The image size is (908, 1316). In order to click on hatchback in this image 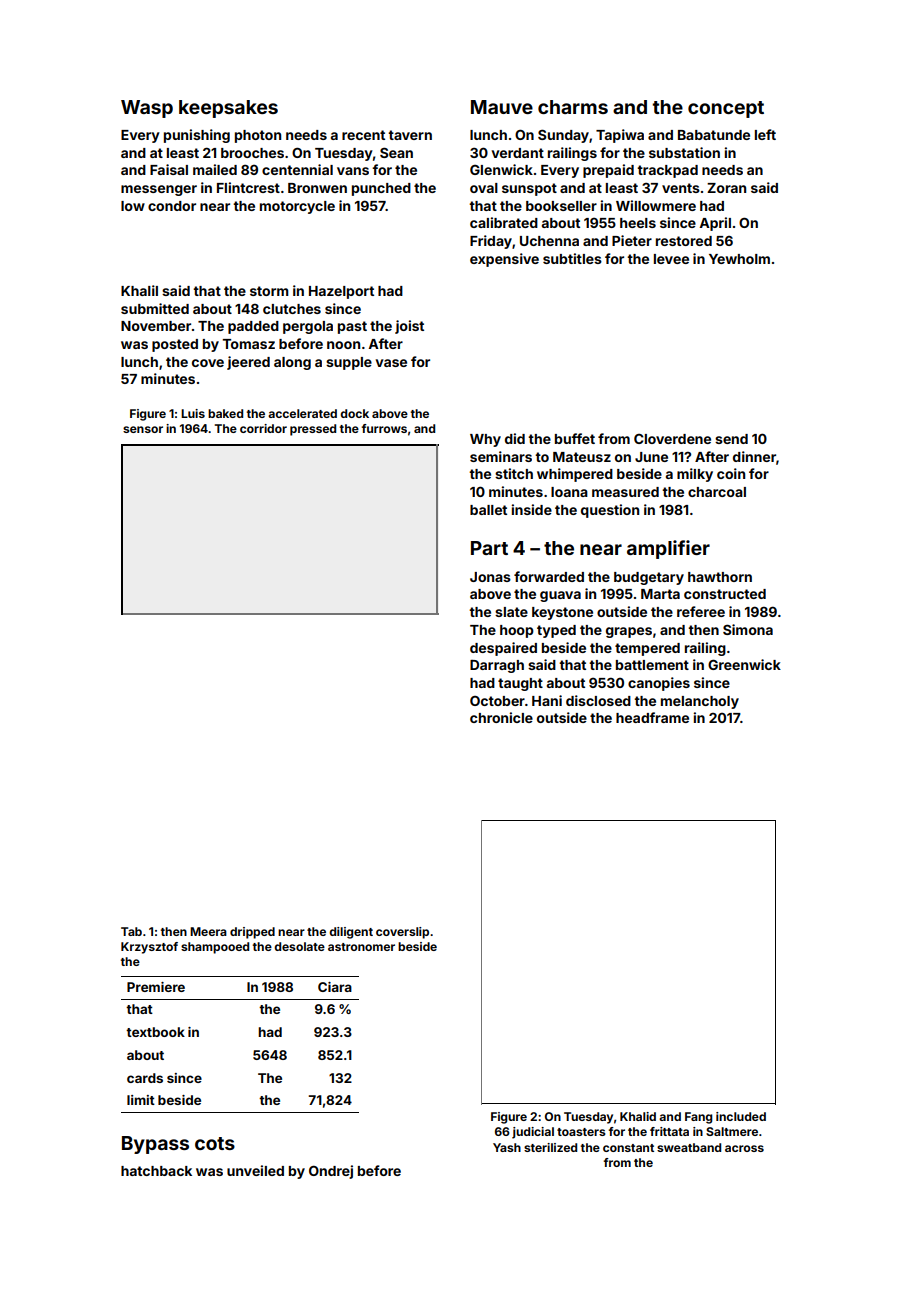, I will do `click(156, 1171)`.
